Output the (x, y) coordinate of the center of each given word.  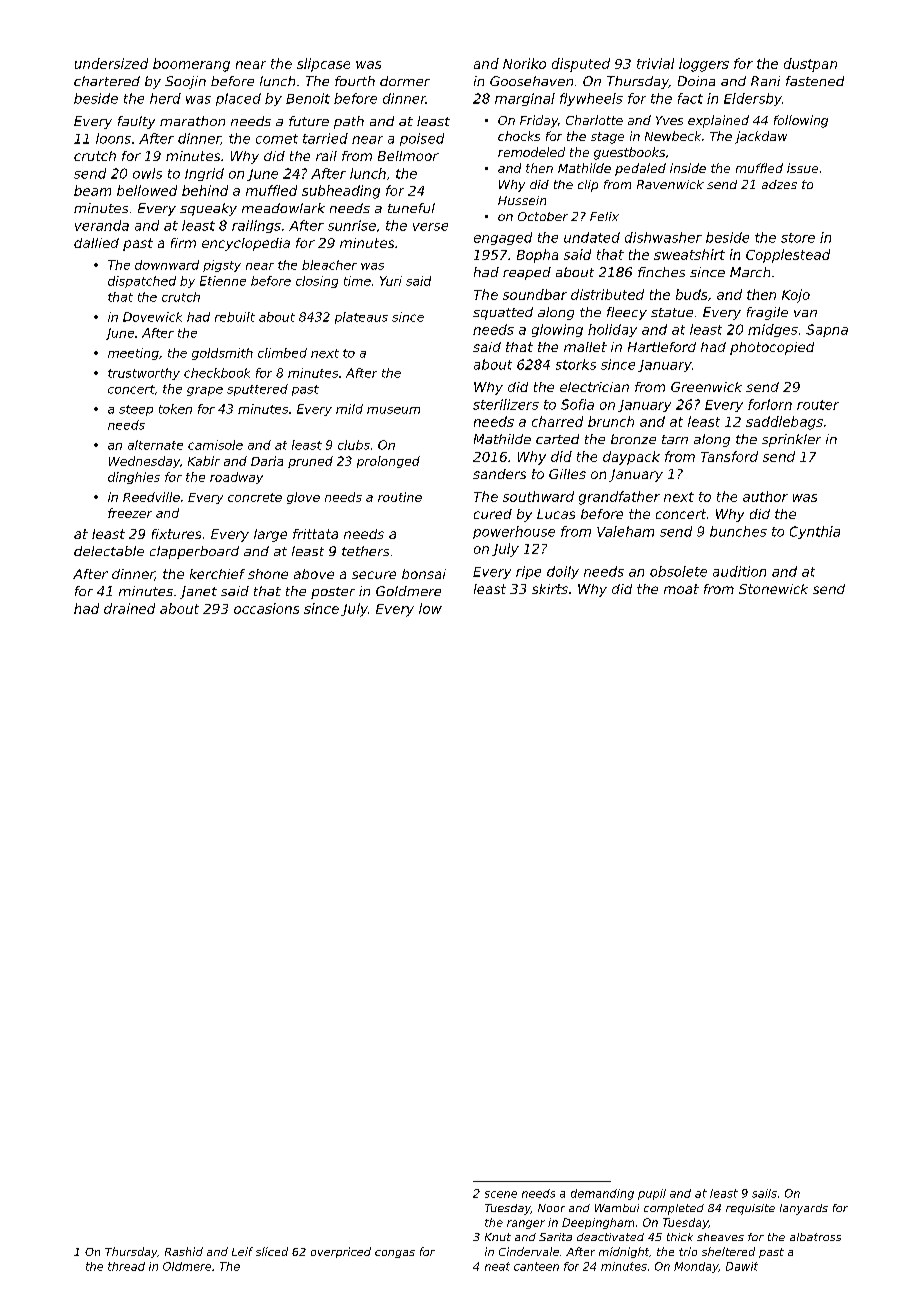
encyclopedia (246, 244)
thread (126, 1266)
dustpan (810, 65)
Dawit (742, 1266)
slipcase (323, 65)
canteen (536, 1266)
